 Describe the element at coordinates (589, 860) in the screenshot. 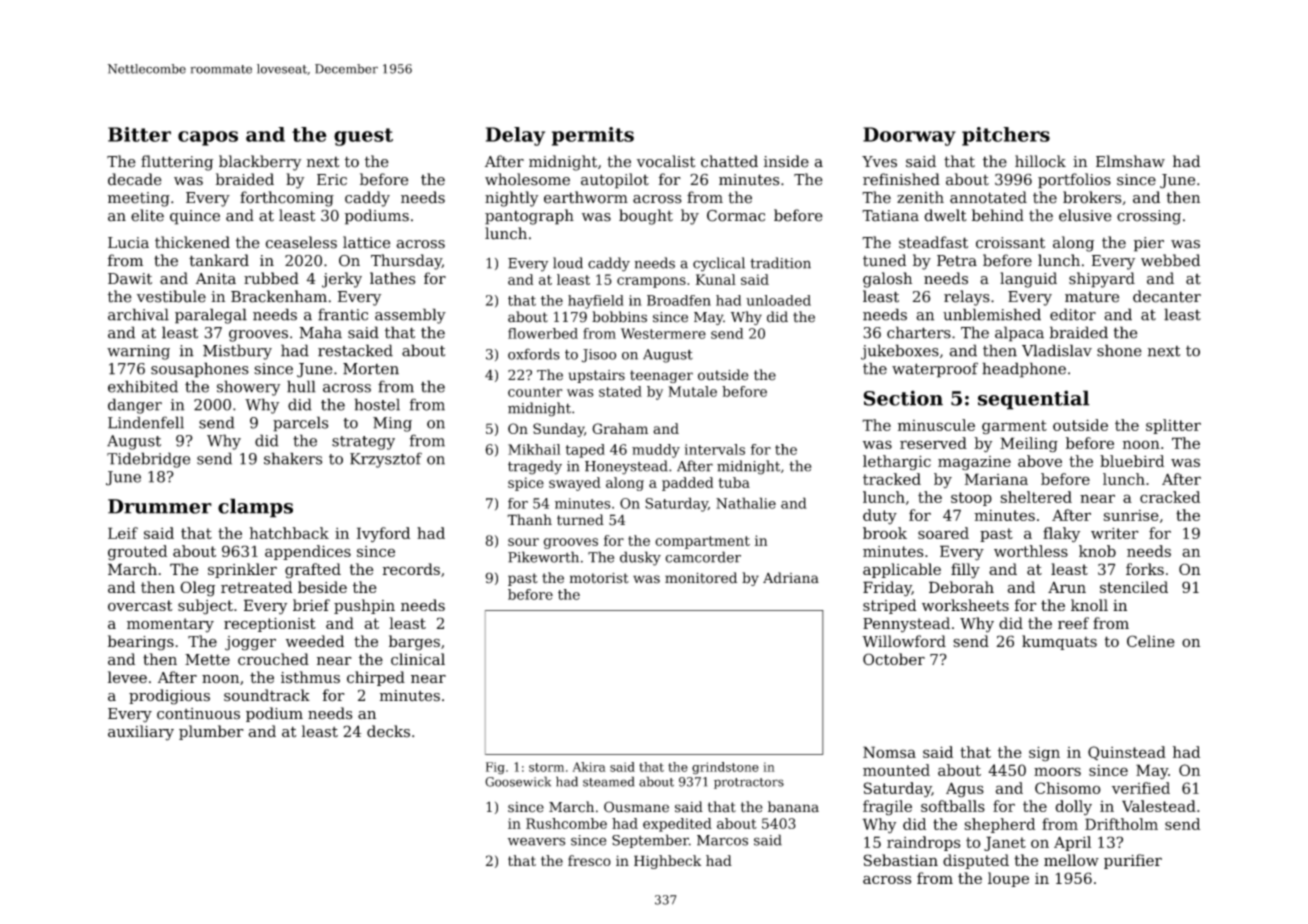

I see `fresco` at that location.
